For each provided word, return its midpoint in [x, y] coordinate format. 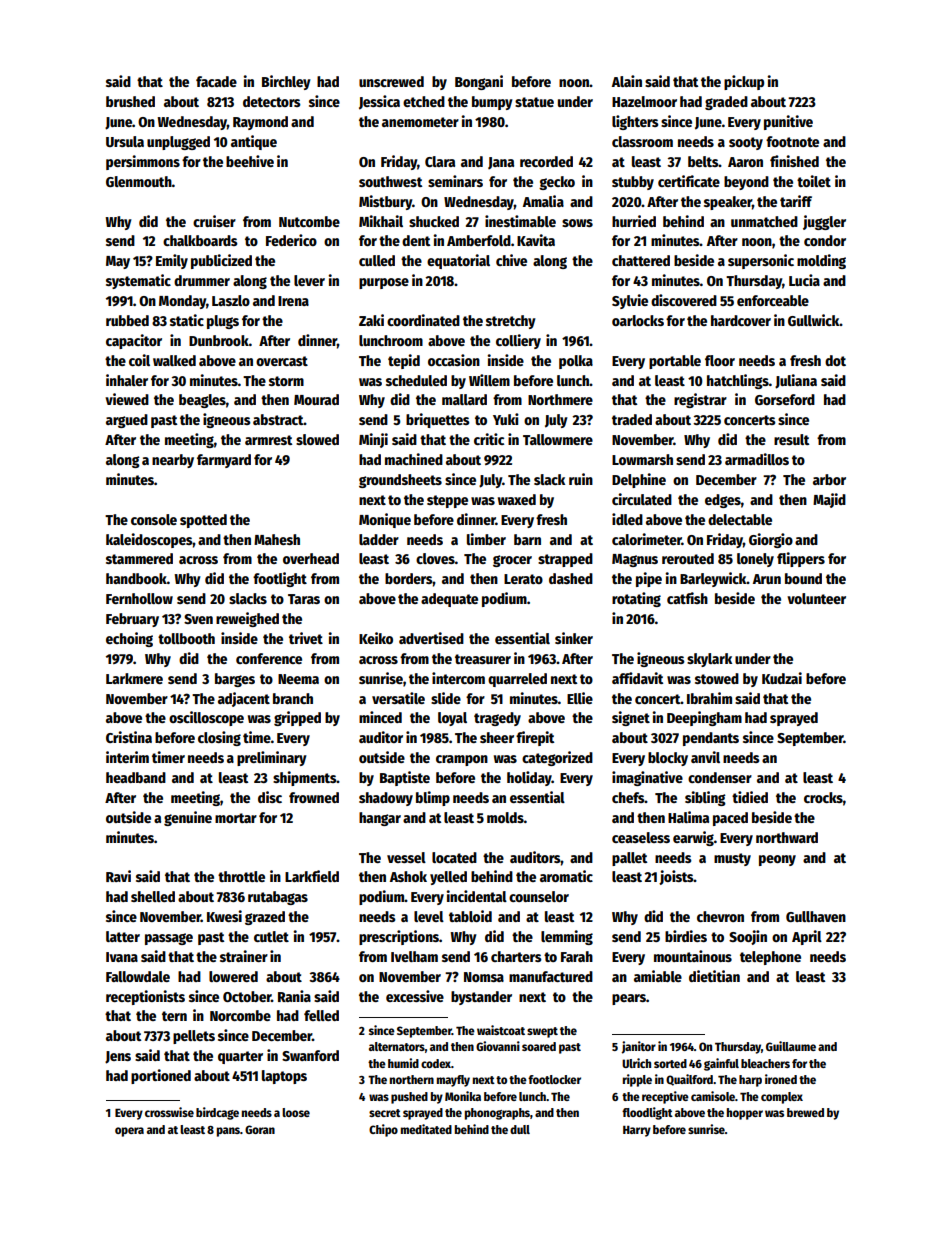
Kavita [536, 240]
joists [676, 877]
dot [835, 360]
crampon [462, 760]
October [247, 996]
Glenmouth [139, 181]
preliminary [272, 758]
